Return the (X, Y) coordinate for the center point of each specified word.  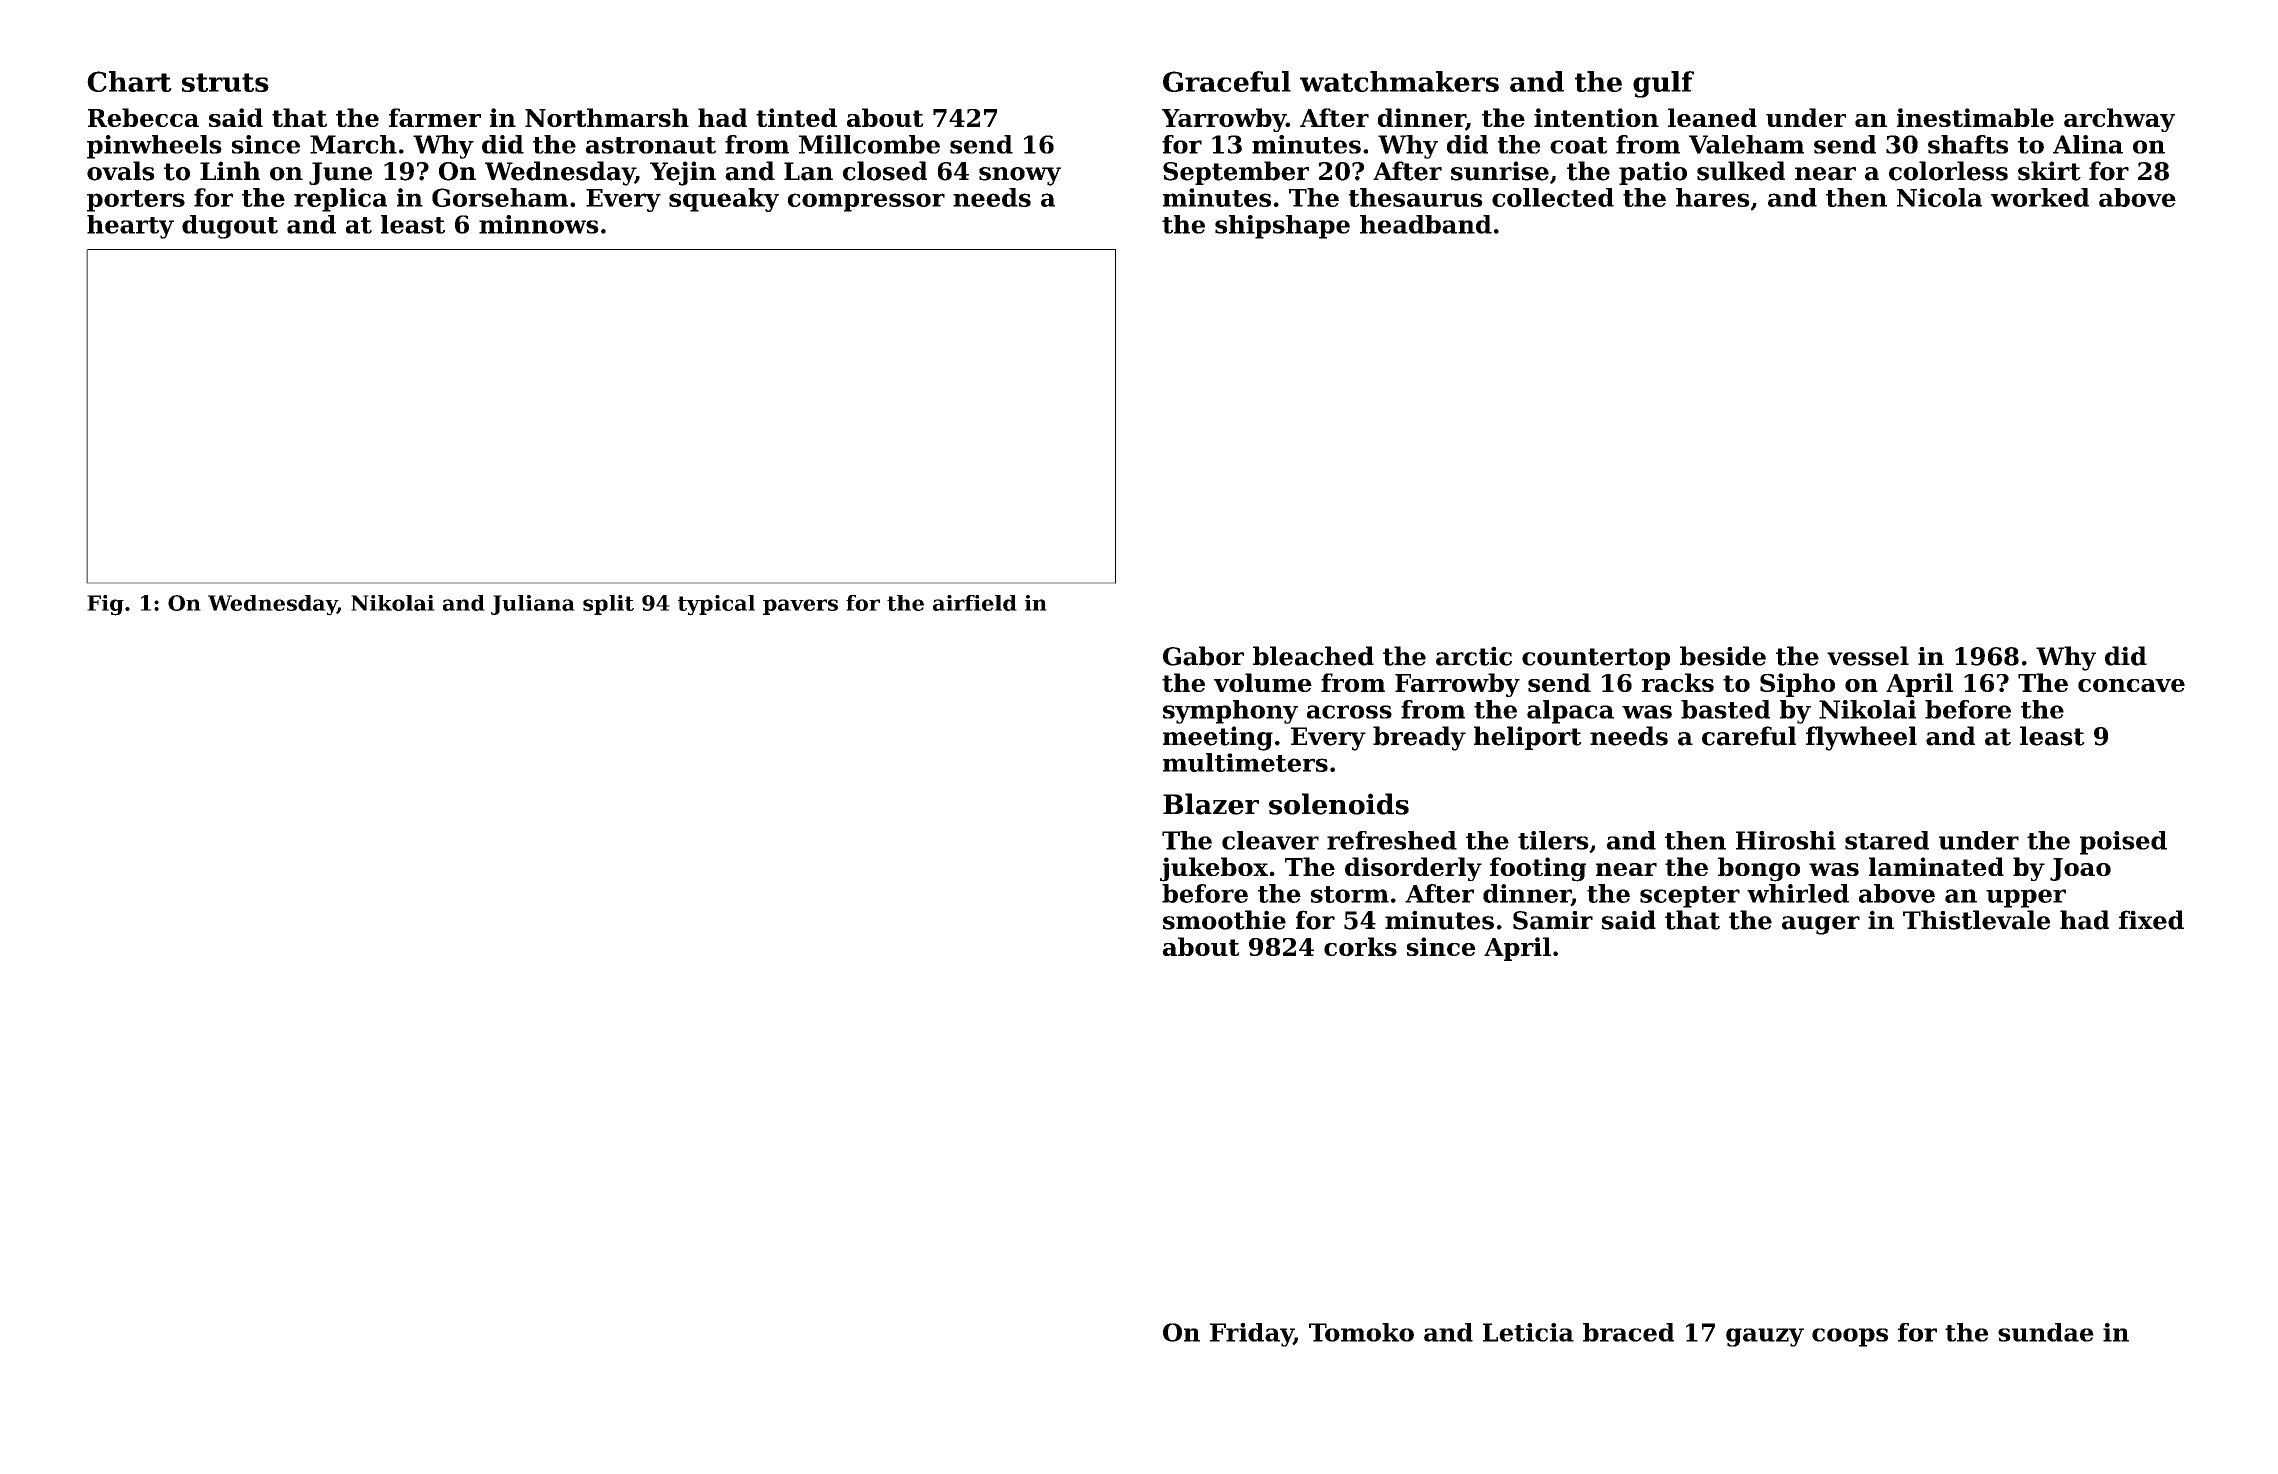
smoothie (1224, 920)
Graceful (1227, 81)
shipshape (1282, 227)
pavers (800, 607)
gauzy (1765, 1337)
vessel (1868, 656)
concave (2131, 685)
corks (1360, 946)
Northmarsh (607, 117)
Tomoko (1361, 1332)
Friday (1252, 1335)
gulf (1663, 84)
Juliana (533, 605)
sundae (2046, 1332)
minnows (539, 224)
